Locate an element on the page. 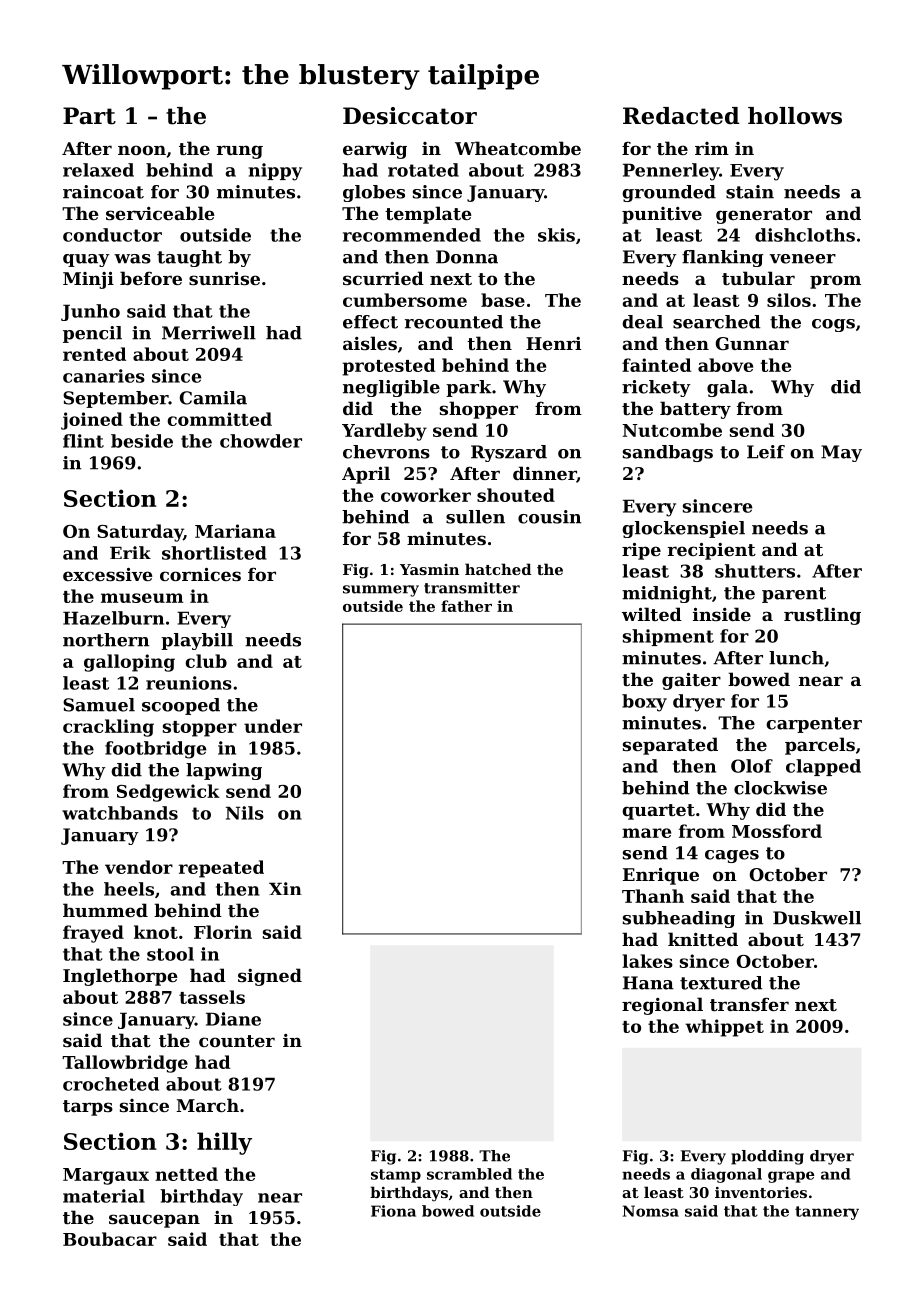 The image size is (924, 1308). Boubacar is located at coordinates (110, 1239).
